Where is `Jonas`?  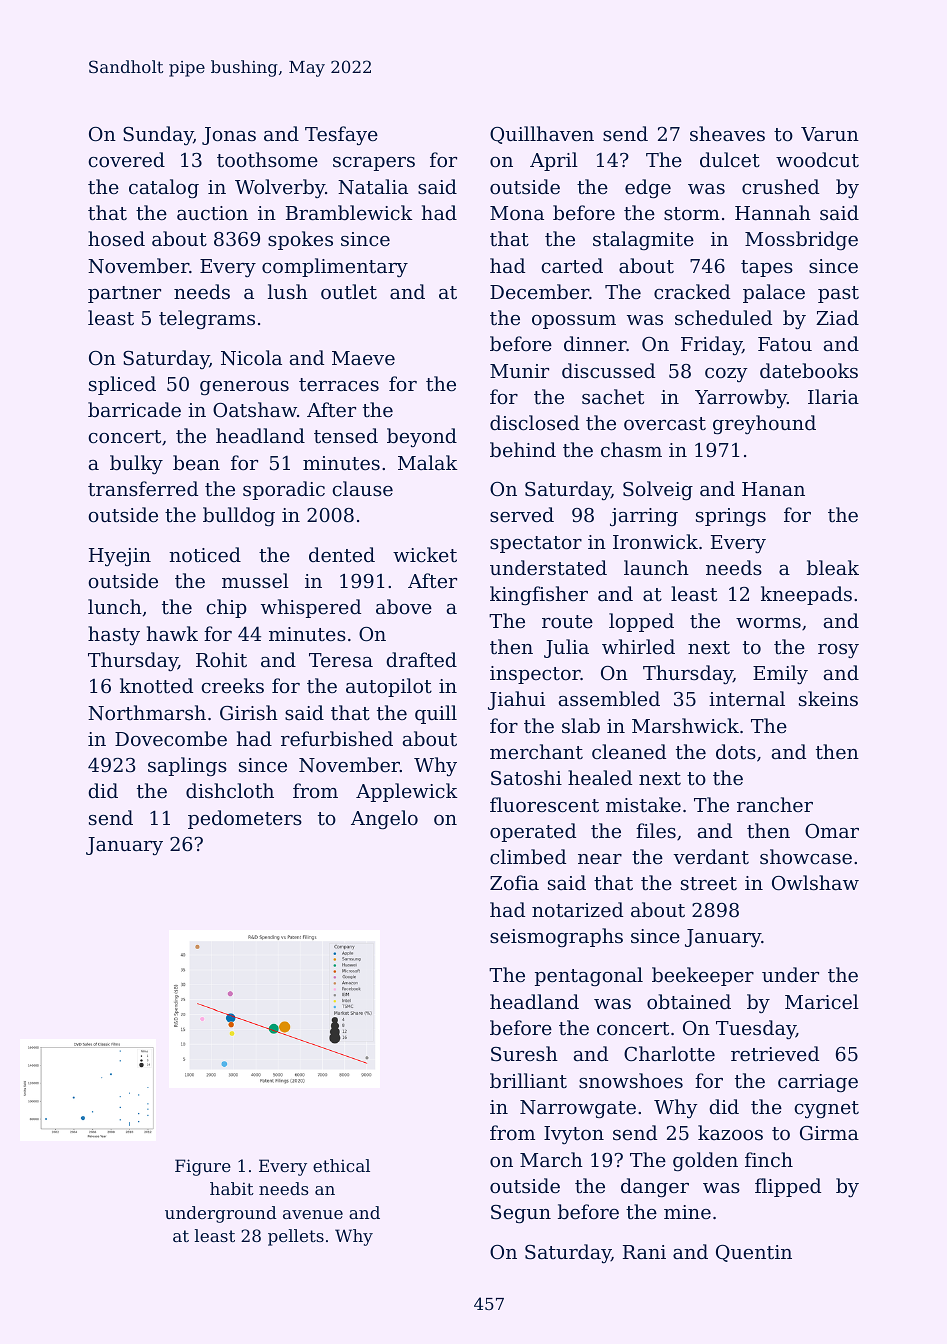
Jonas is located at coordinates (229, 136).
